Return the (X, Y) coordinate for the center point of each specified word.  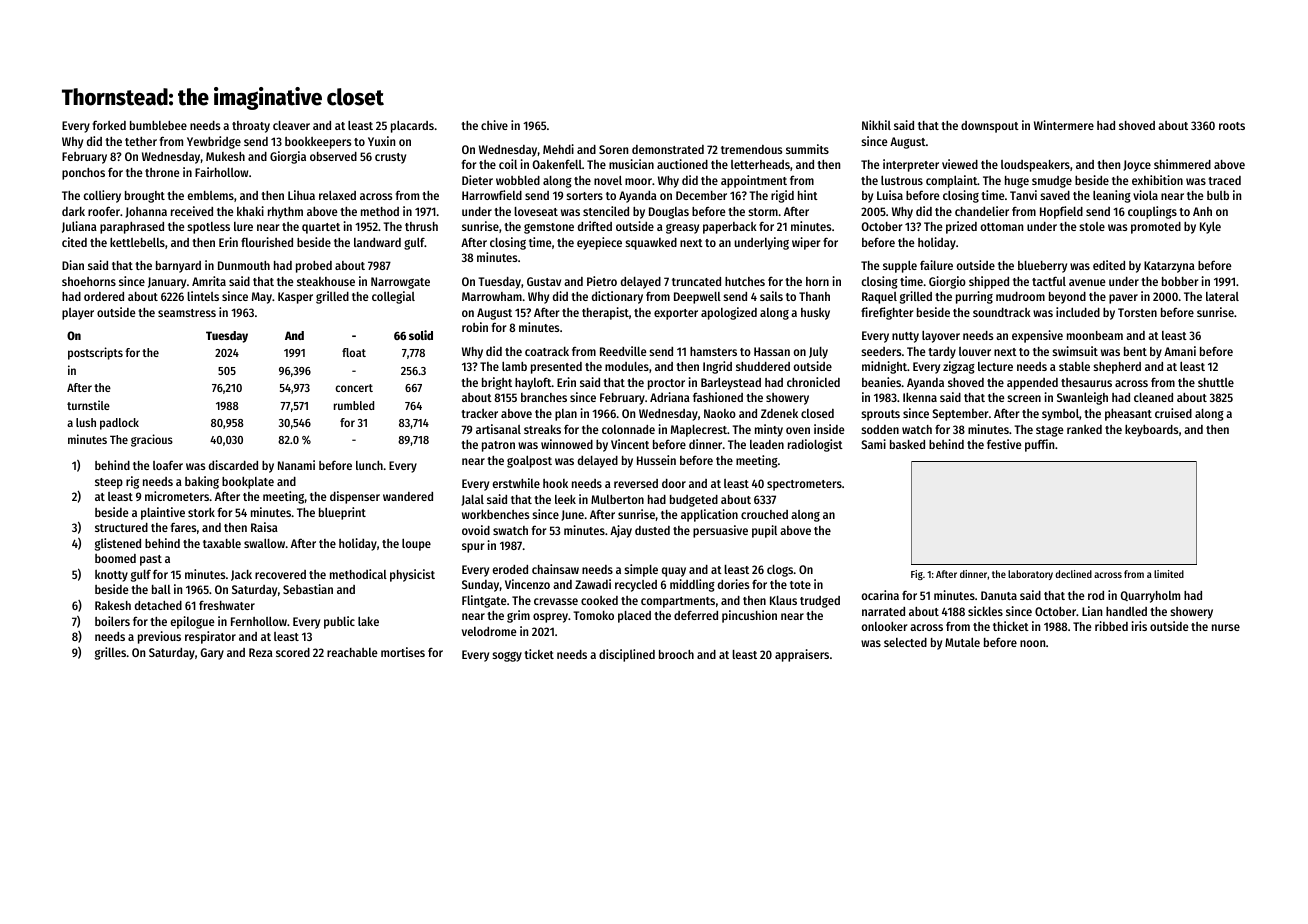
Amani (1180, 351)
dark (73, 211)
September (960, 415)
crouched (764, 514)
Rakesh (113, 605)
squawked (651, 244)
